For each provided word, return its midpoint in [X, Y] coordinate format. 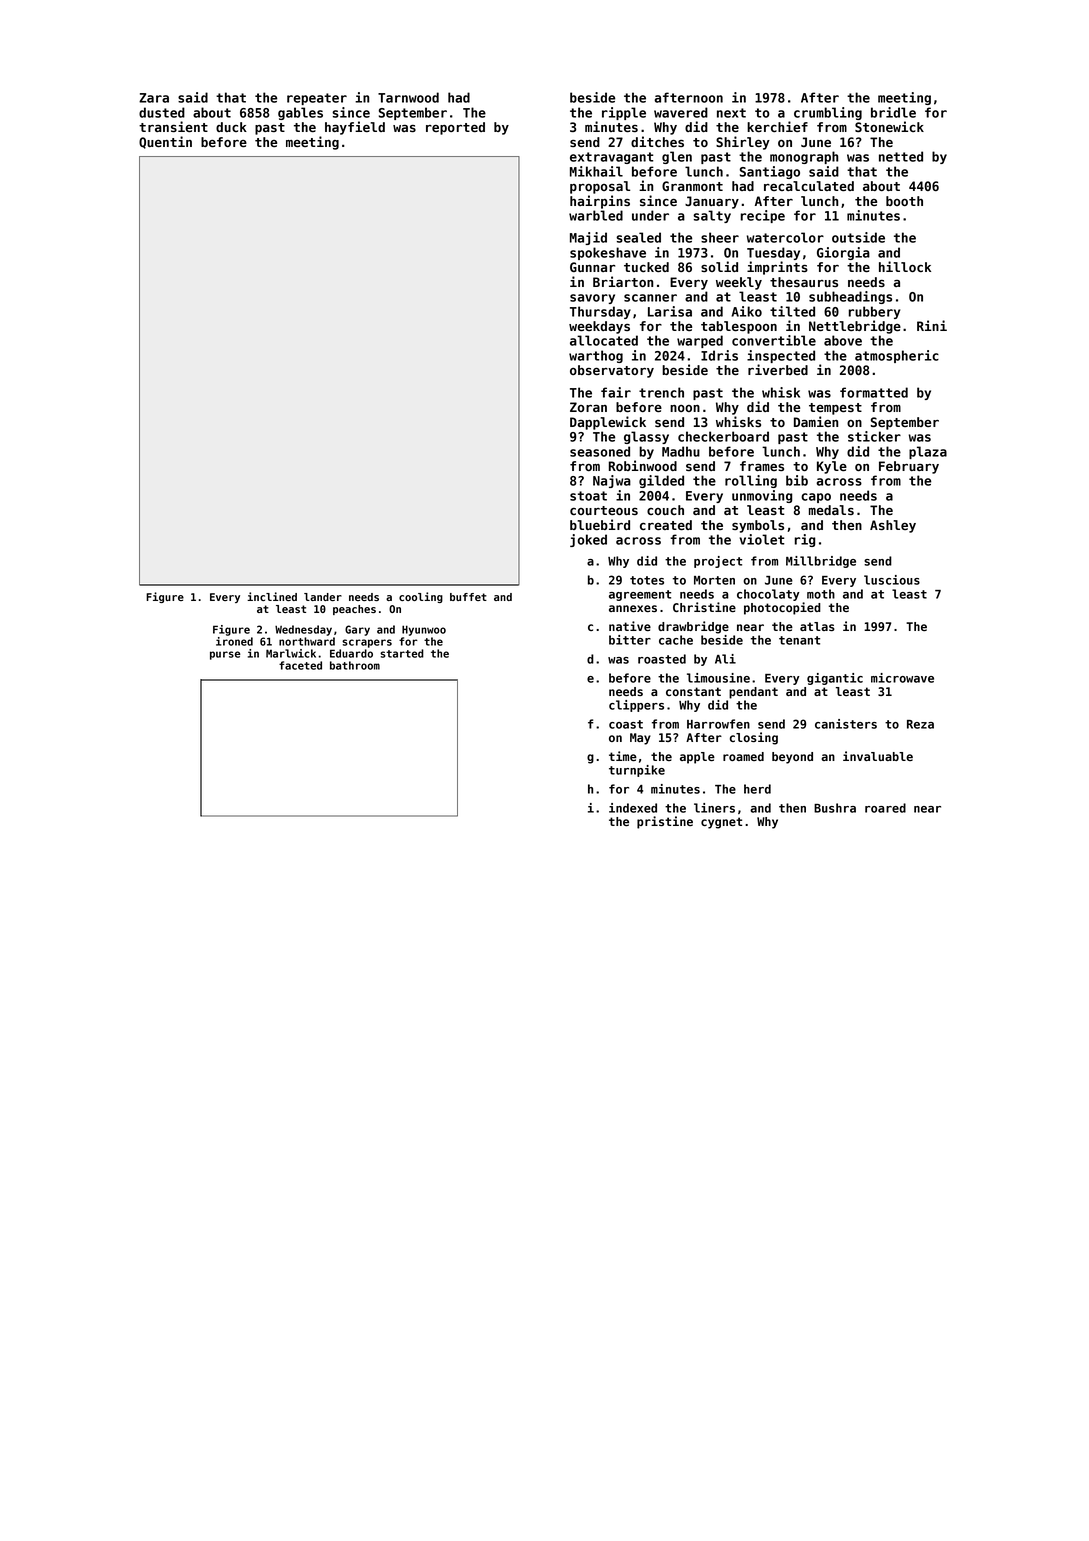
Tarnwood [408, 97]
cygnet [721, 823]
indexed [633, 808]
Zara [154, 98]
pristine [665, 822]
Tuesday [773, 253]
